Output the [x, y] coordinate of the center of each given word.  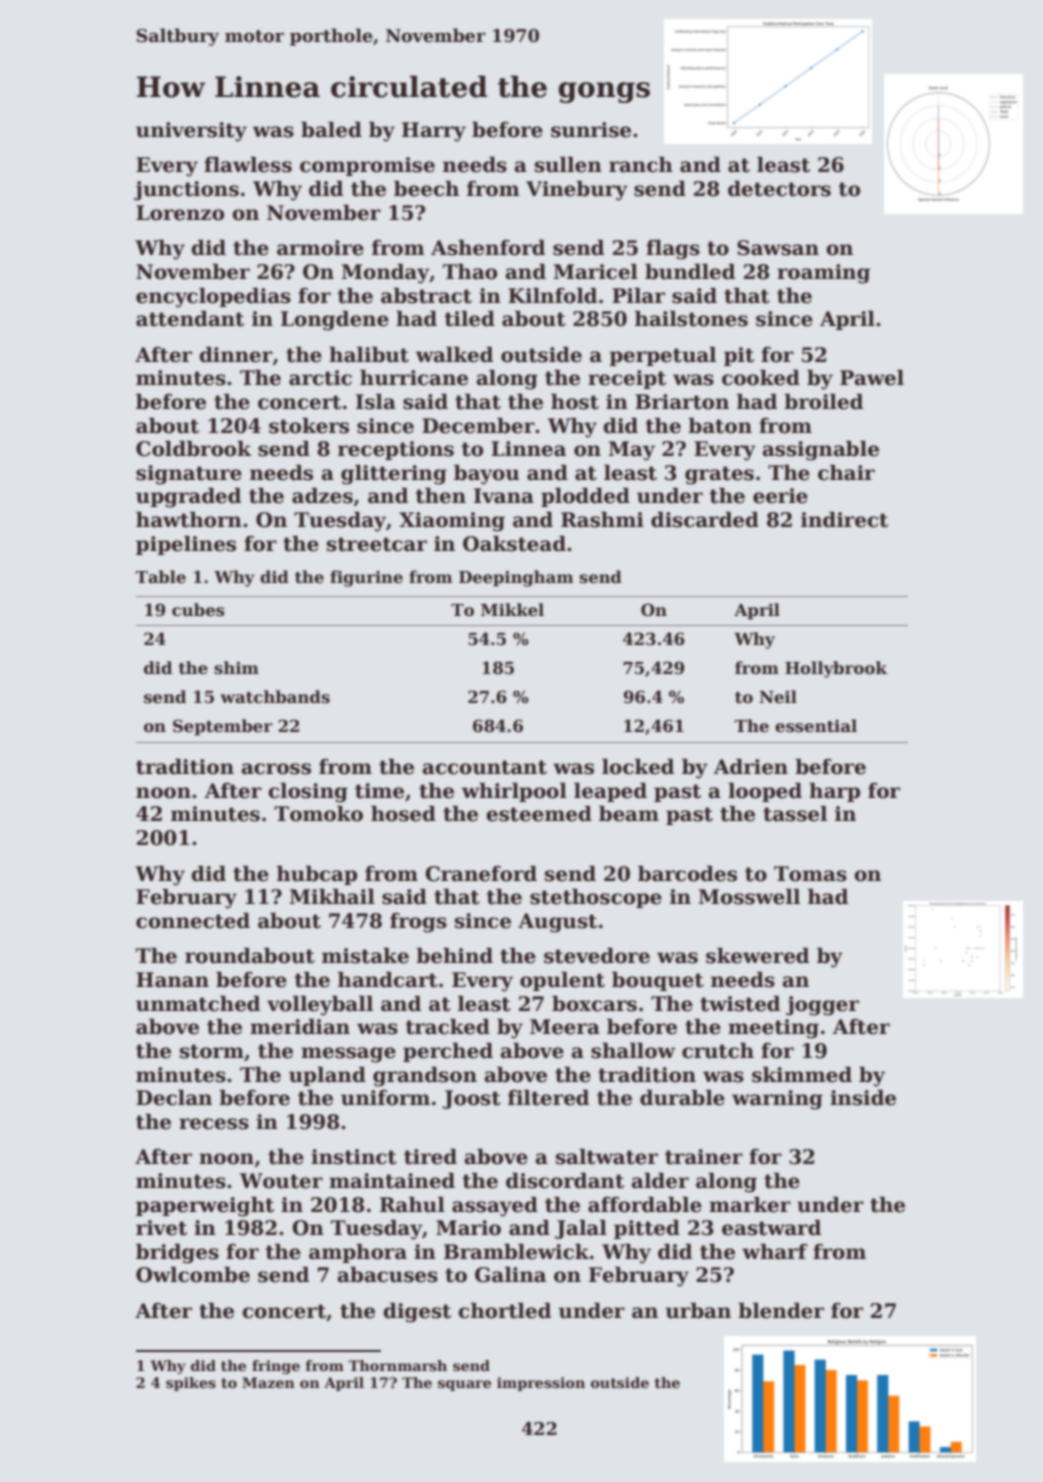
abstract [426, 296]
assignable [821, 451]
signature [189, 475]
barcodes [687, 874]
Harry [434, 132]
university [191, 132]
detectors [779, 189]
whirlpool [514, 792]
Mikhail [332, 897]
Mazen [268, 1382]
